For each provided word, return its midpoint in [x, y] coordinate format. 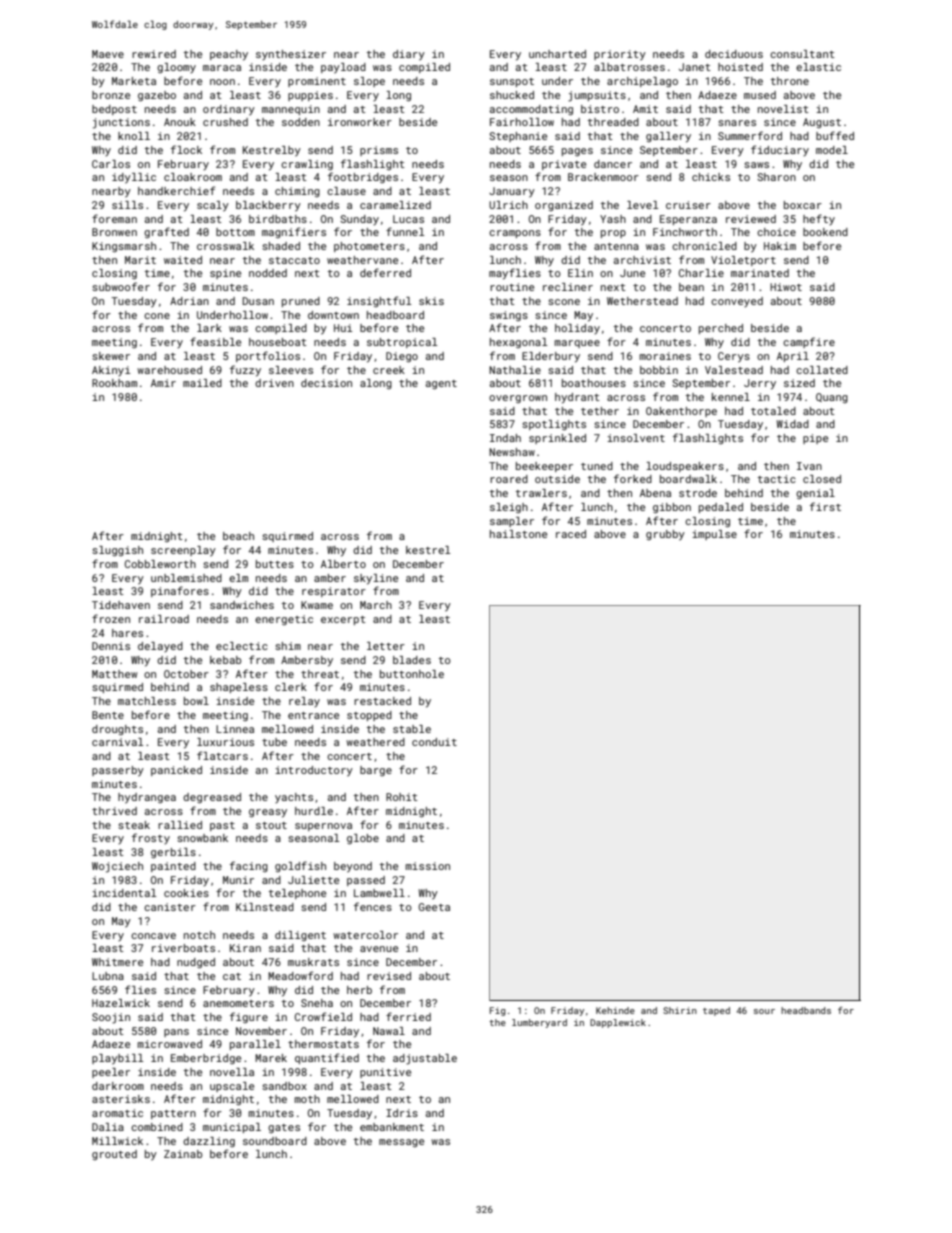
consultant [802, 54]
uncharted [557, 54]
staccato [294, 260]
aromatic [117, 1113]
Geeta [434, 907]
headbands [806, 1010]
